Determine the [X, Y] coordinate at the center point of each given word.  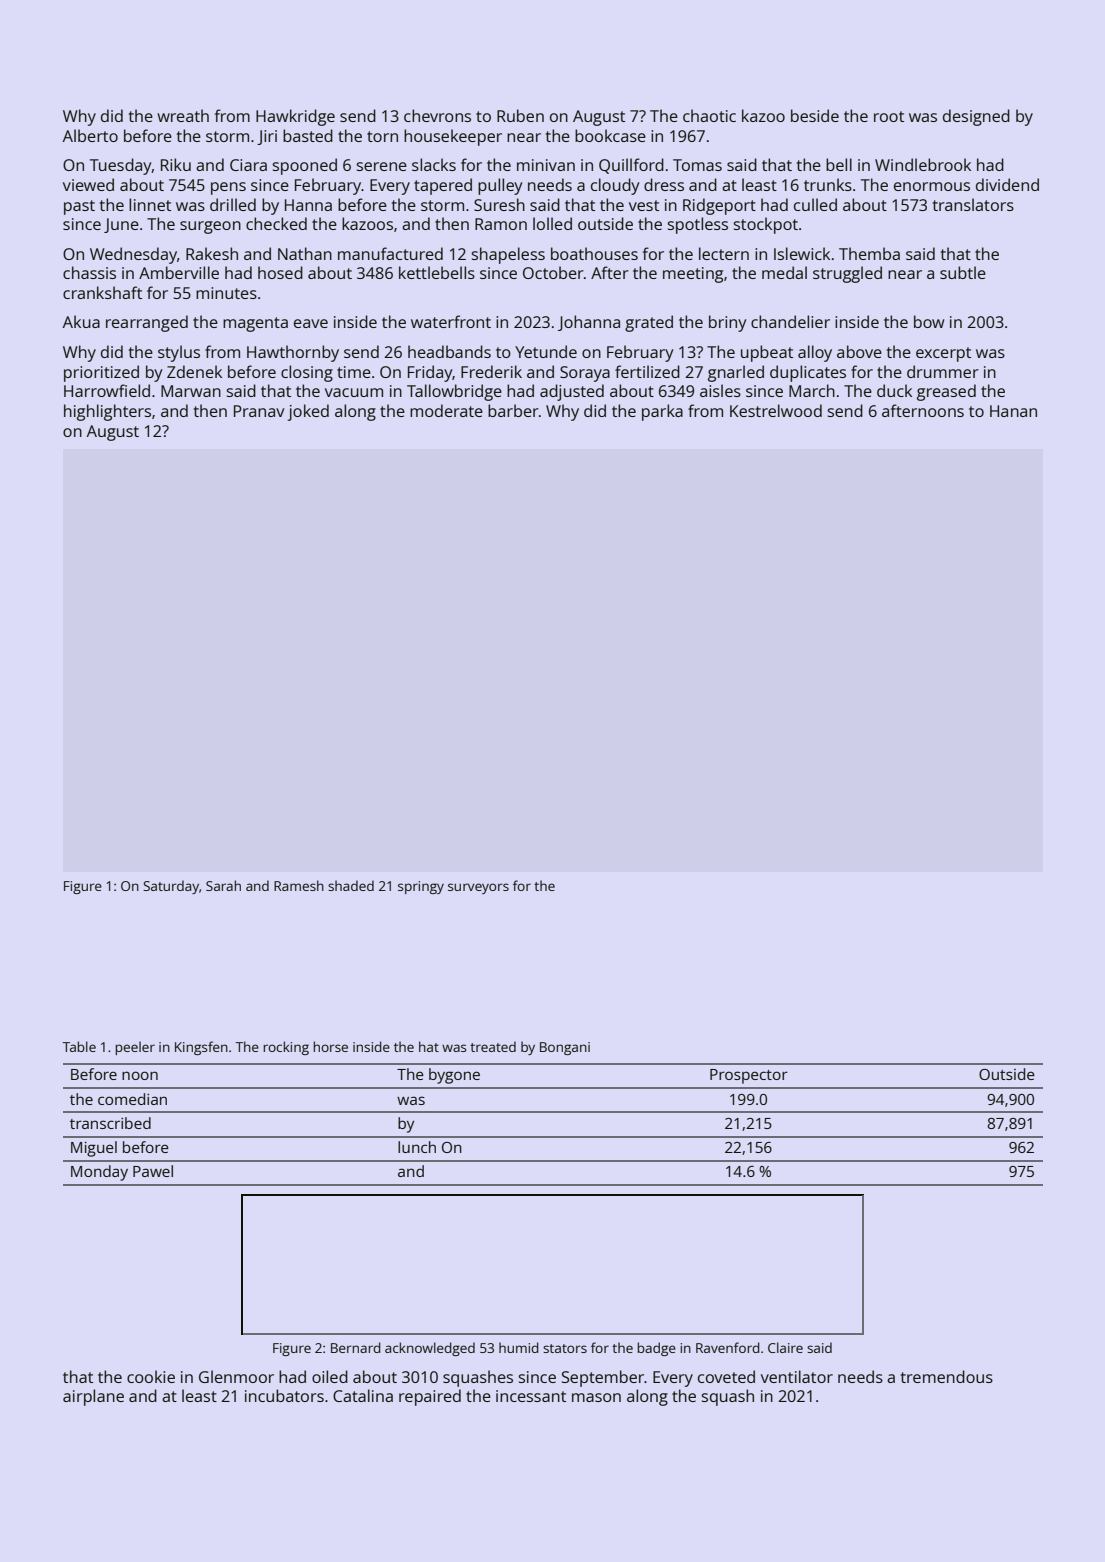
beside [815, 115]
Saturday [171, 887]
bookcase [610, 135]
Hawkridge [295, 117]
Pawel [153, 1171]
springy [421, 887]
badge [656, 1349]
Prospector [749, 1076]
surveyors [478, 888]
